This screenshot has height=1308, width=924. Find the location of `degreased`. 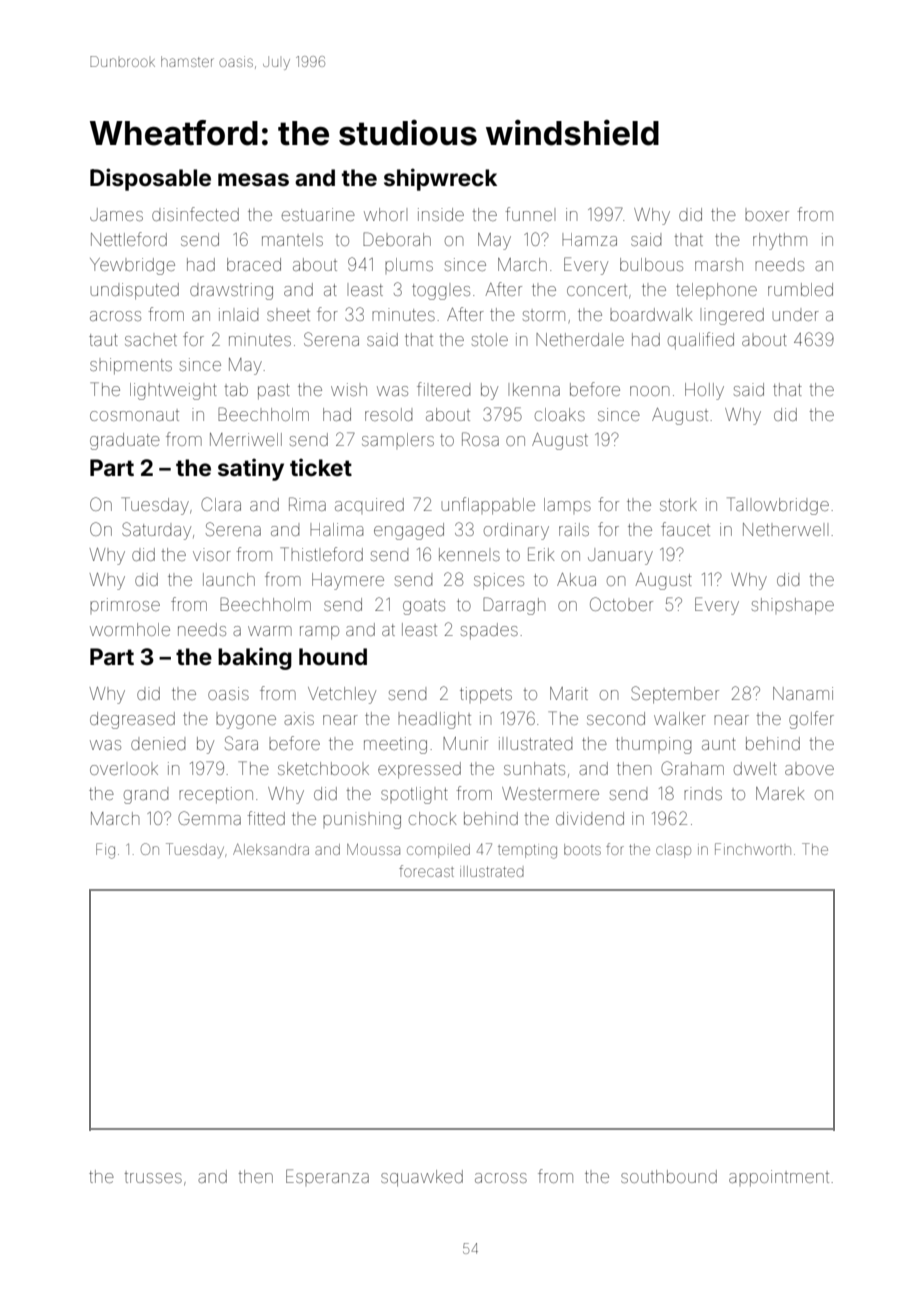

degreased is located at coordinates (132, 720).
